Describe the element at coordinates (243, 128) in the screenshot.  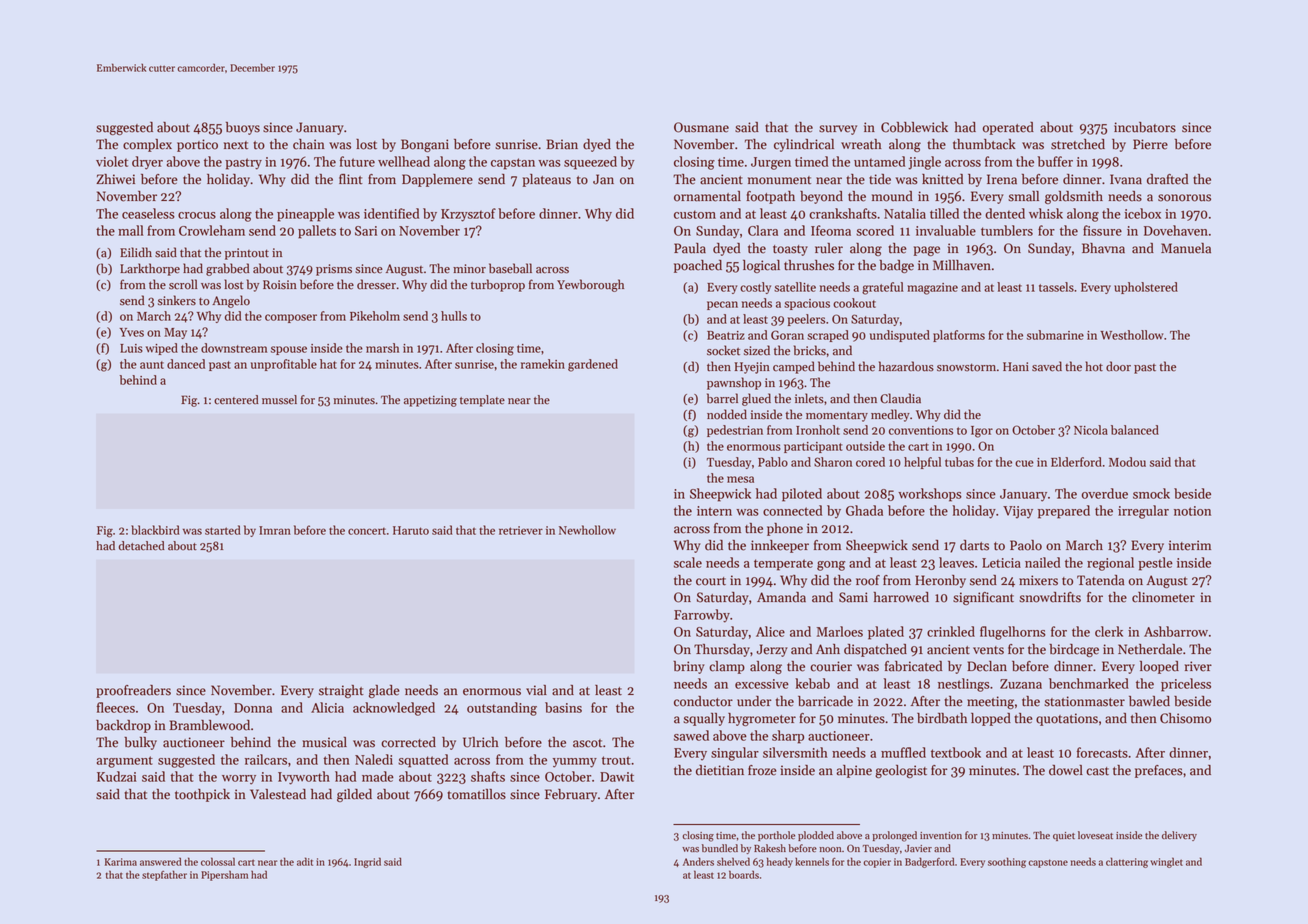
I see `buoys` at that location.
